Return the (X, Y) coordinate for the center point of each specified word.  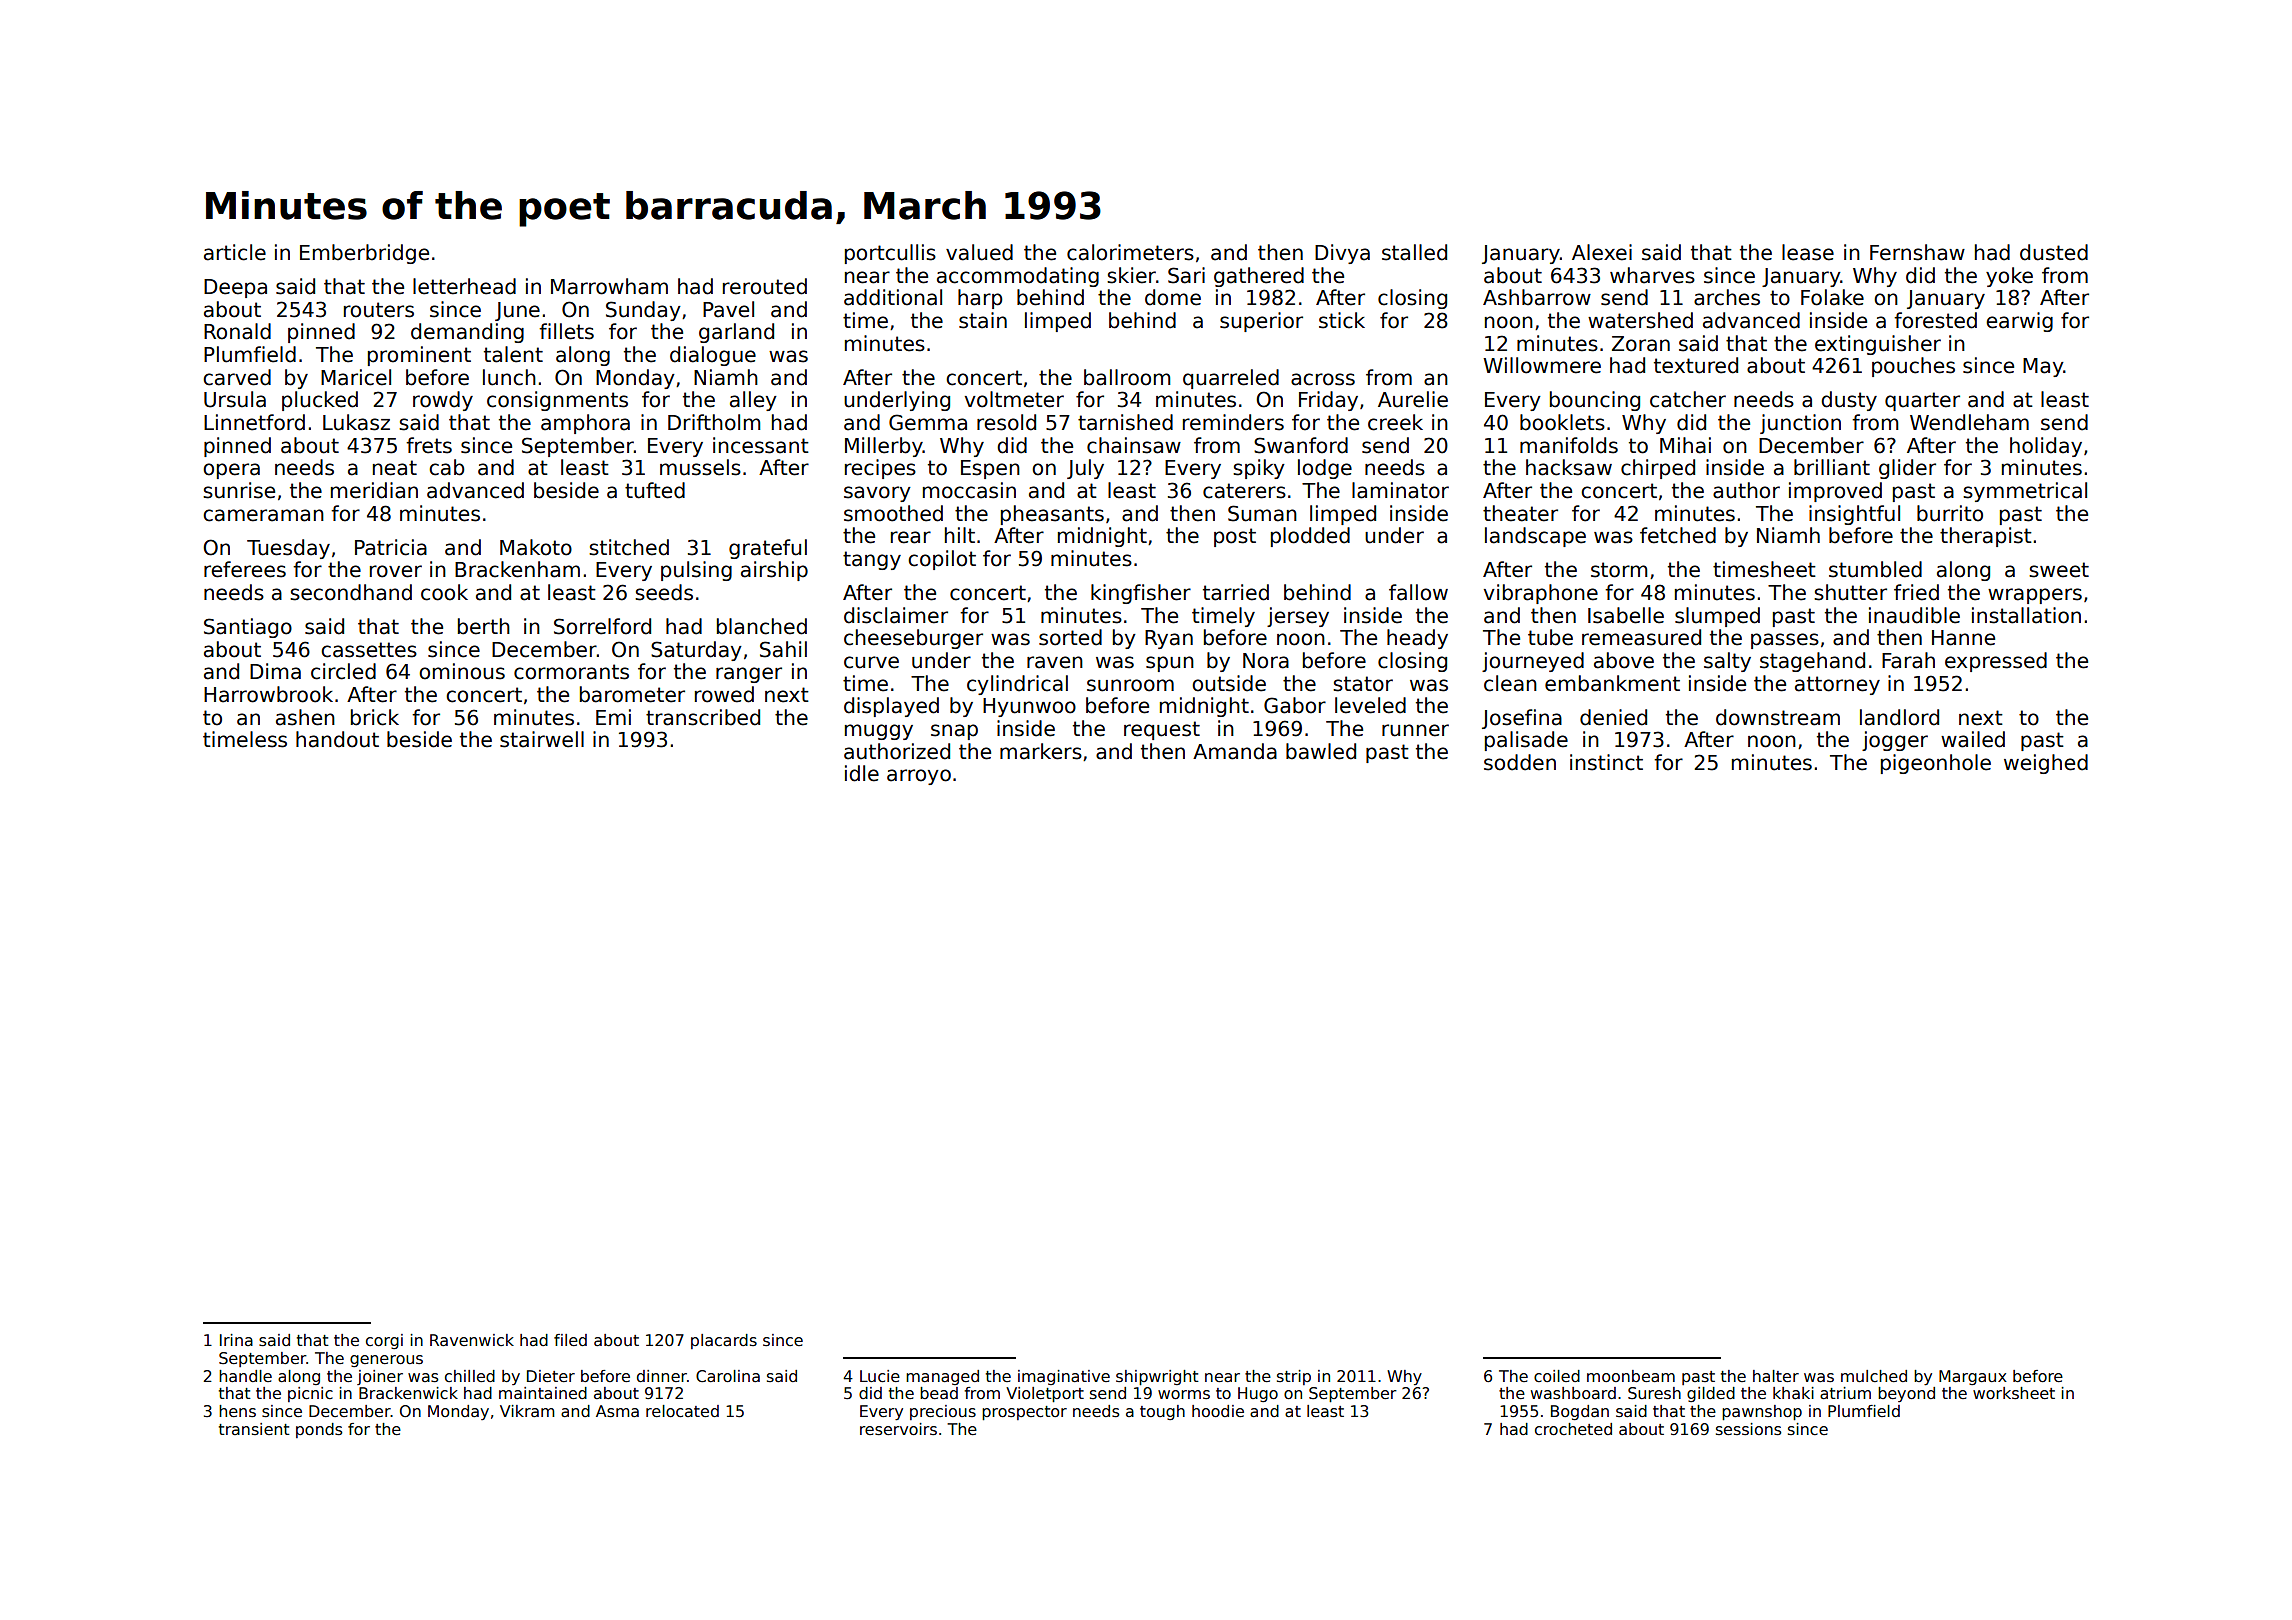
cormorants (571, 672)
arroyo (919, 777)
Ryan (1169, 639)
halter (1776, 1376)
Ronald (237, 331)
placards (724, 1341)
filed (570, 1340)
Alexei (1602, 252)
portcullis (890, 254)
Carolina (728, 1376)
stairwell (542, 739)
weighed (2046, 764)
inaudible (1914, 615)
